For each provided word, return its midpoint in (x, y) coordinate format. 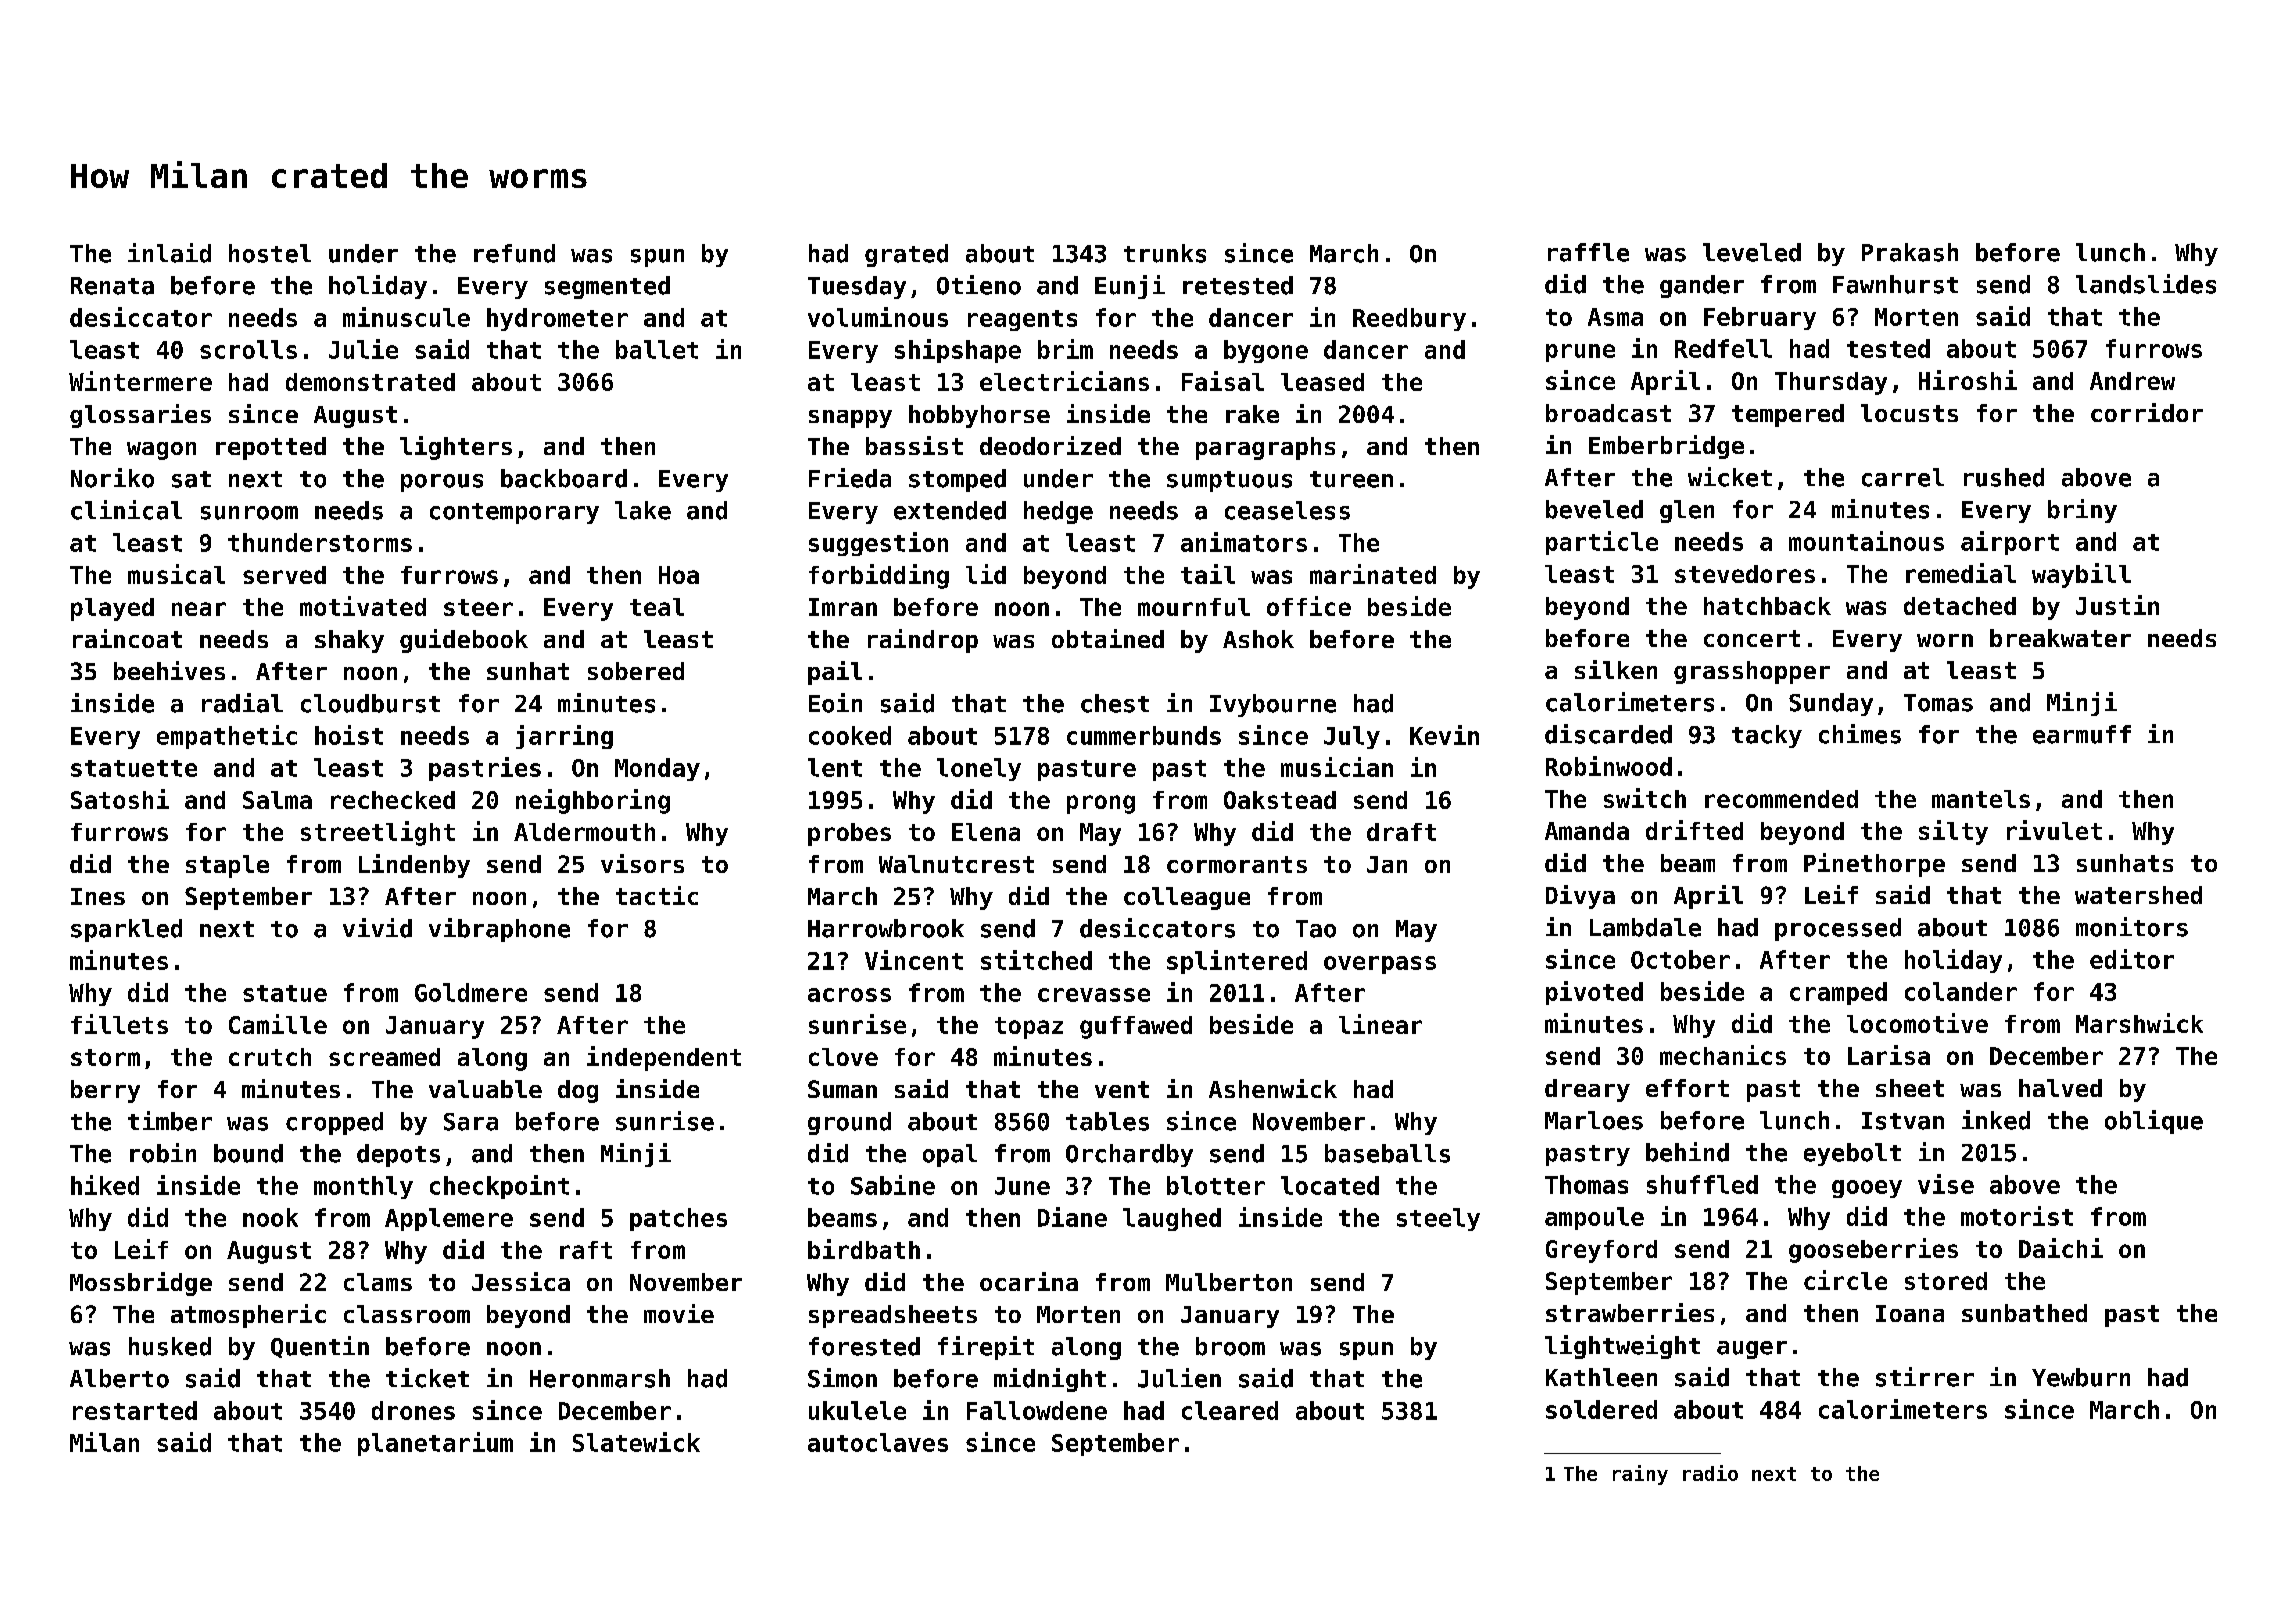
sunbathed (2024, 1313)
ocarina (1029, 1281)
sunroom (249, 513)
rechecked (393, 800)
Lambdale (1645, 927)
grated (906, 255)
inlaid (169, 253)
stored (1946, 1281)
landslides (2146, 284)
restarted (135, 1410)
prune (1580, 353)
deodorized (1050, 445)
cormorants (1237, 864)
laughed (1172, 1219)
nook (270, 1217)
